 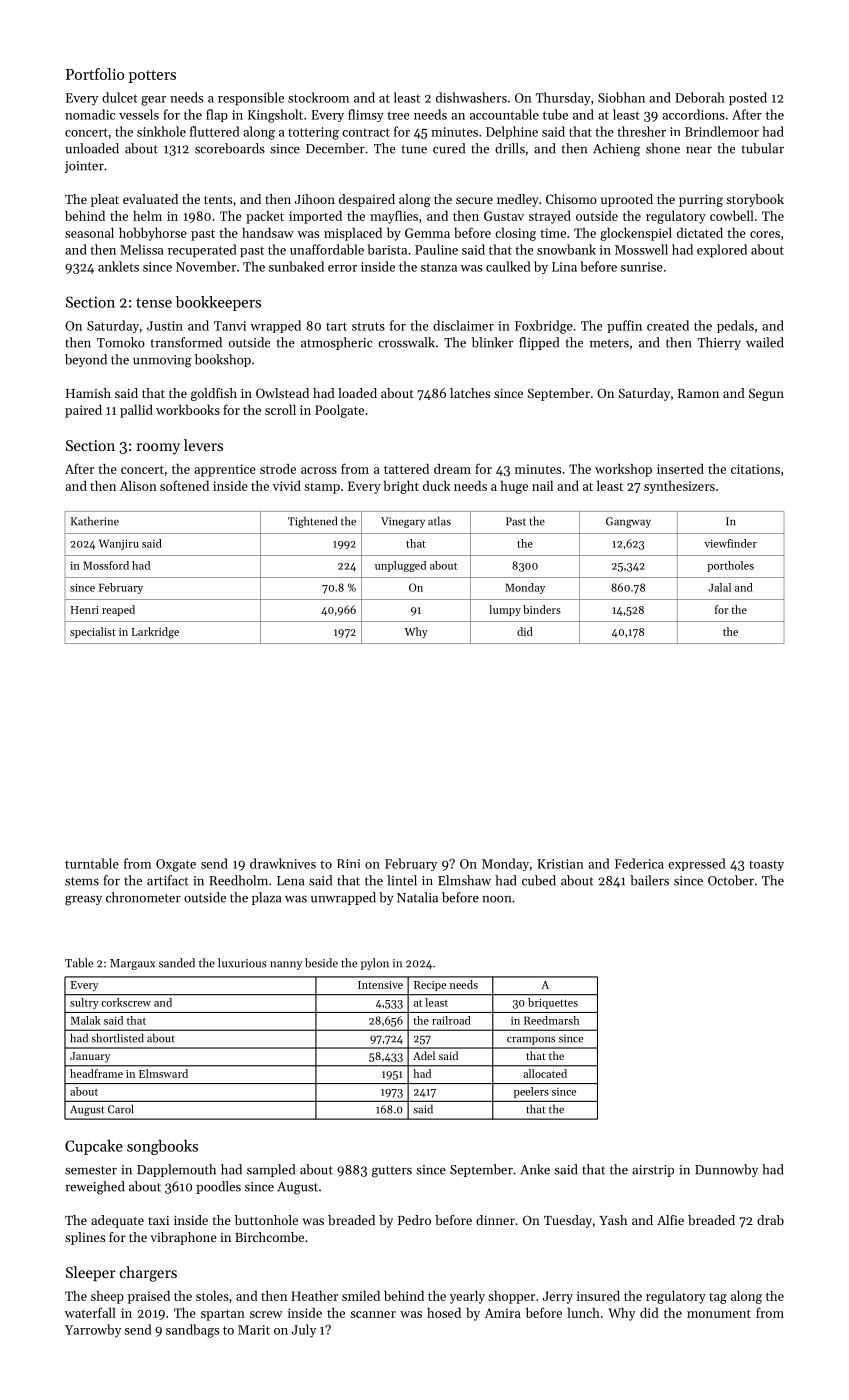 What do you see at coordinates (731, 880) in the screenshot?
I see `October` at bounding box center [731, 880].
